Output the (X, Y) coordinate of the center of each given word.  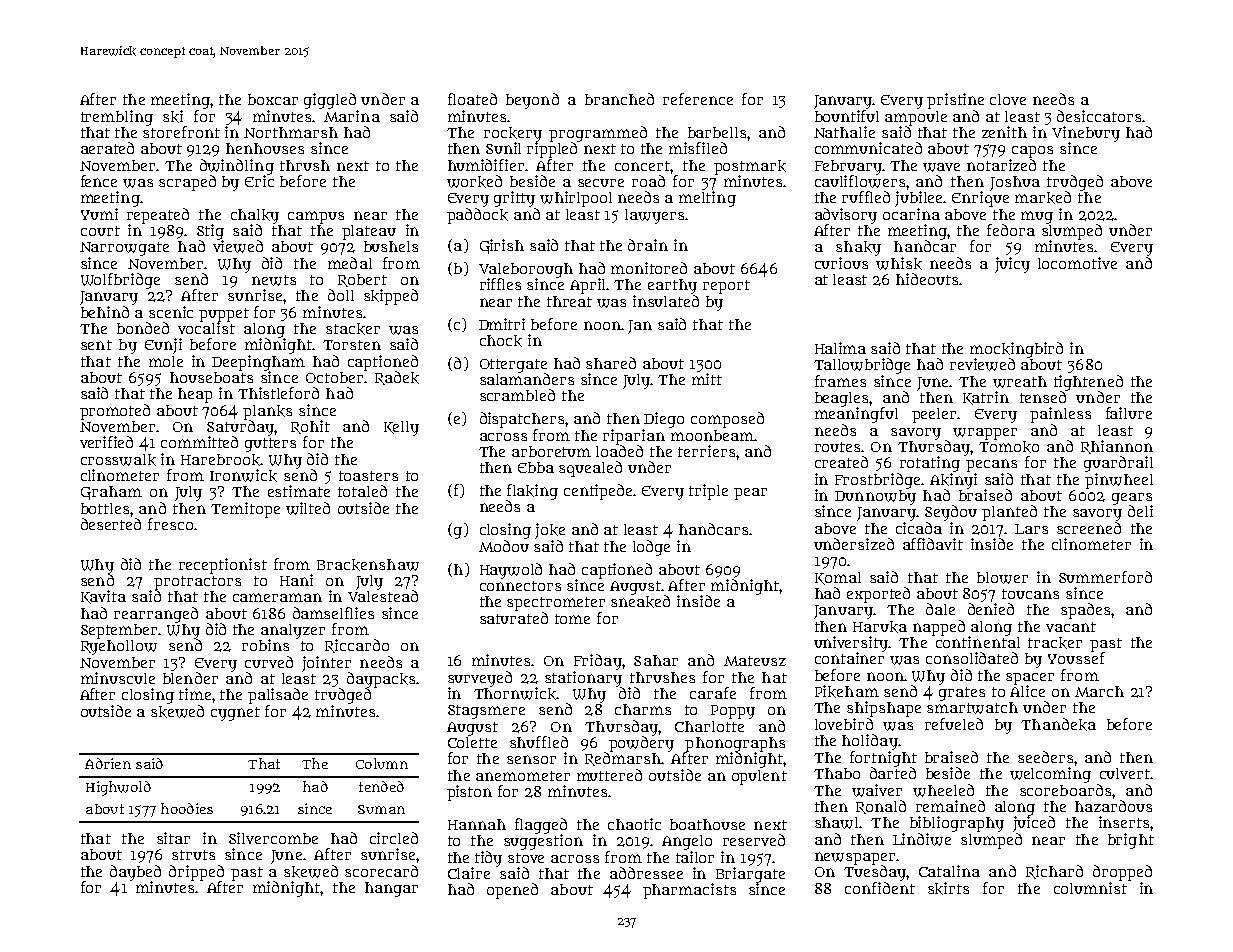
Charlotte (709, 726)
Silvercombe (273, 838)
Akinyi (953, 481)
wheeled (943, 790)
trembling (117, 118)
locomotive (1077, 263)
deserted (111, 524)
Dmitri (502, 324)
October (334, 377)
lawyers (654, 216)
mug (1037, 217)
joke (550, 531)
